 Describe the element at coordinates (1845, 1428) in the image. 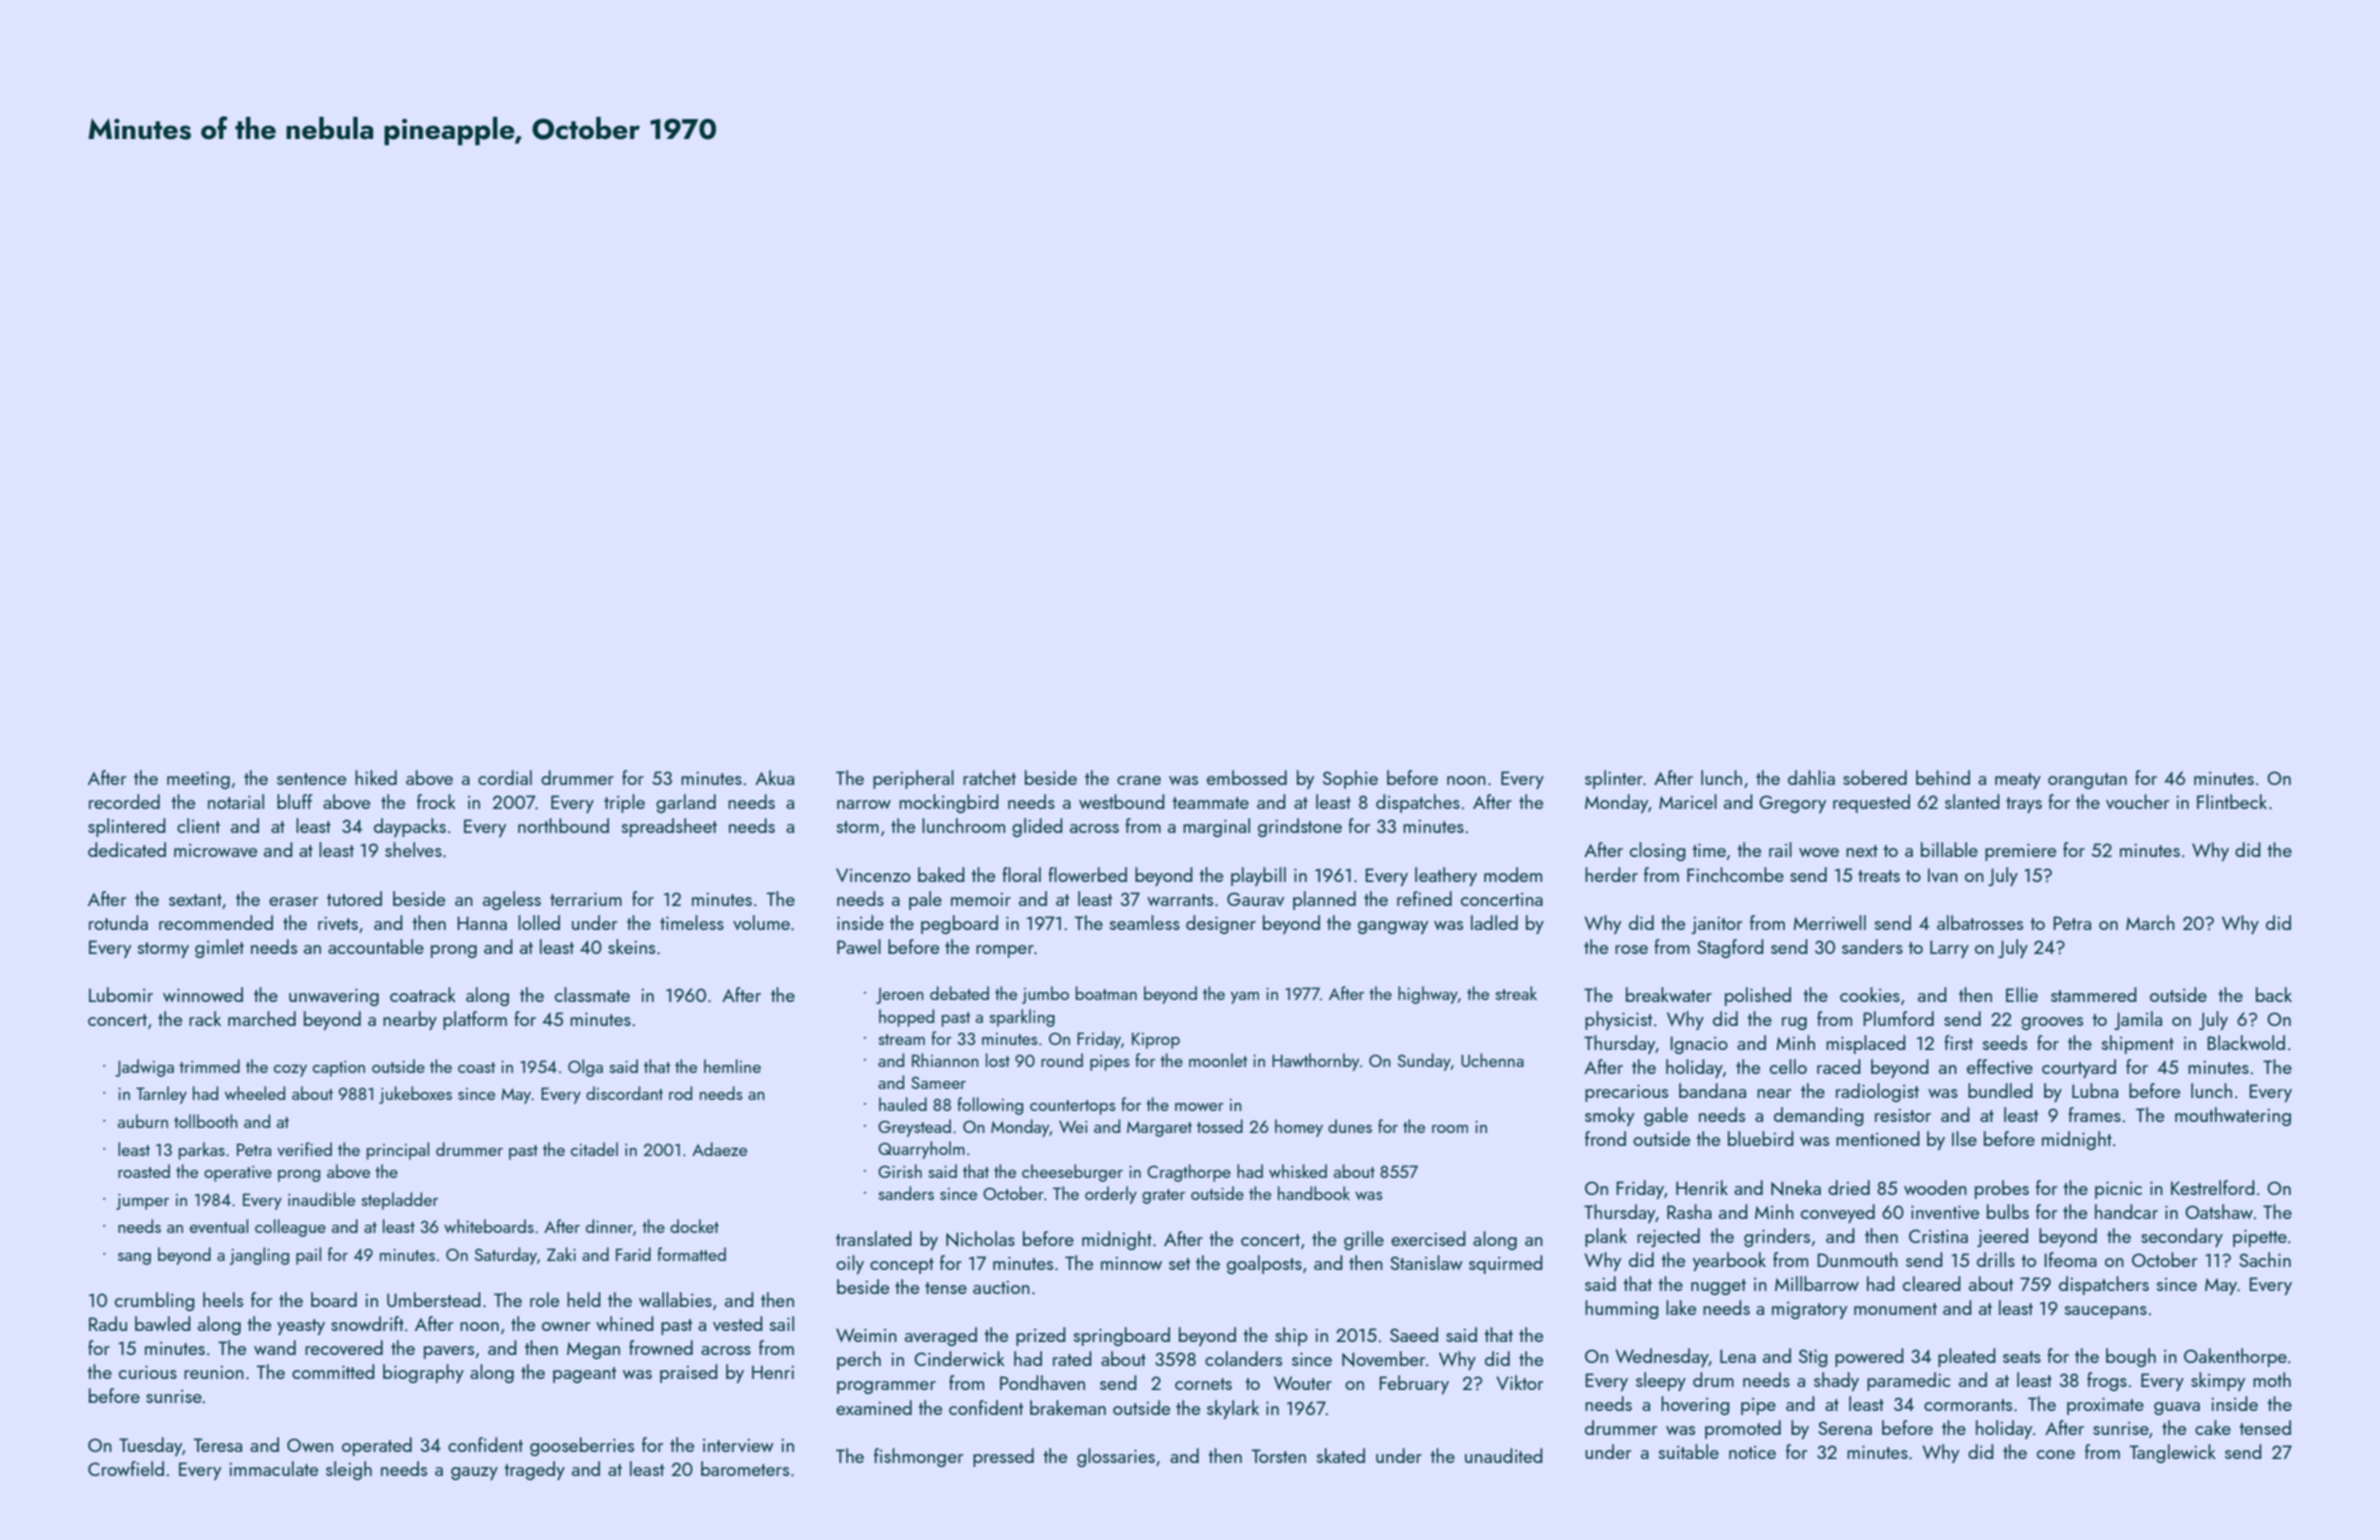

I see `Serena` at that location.
